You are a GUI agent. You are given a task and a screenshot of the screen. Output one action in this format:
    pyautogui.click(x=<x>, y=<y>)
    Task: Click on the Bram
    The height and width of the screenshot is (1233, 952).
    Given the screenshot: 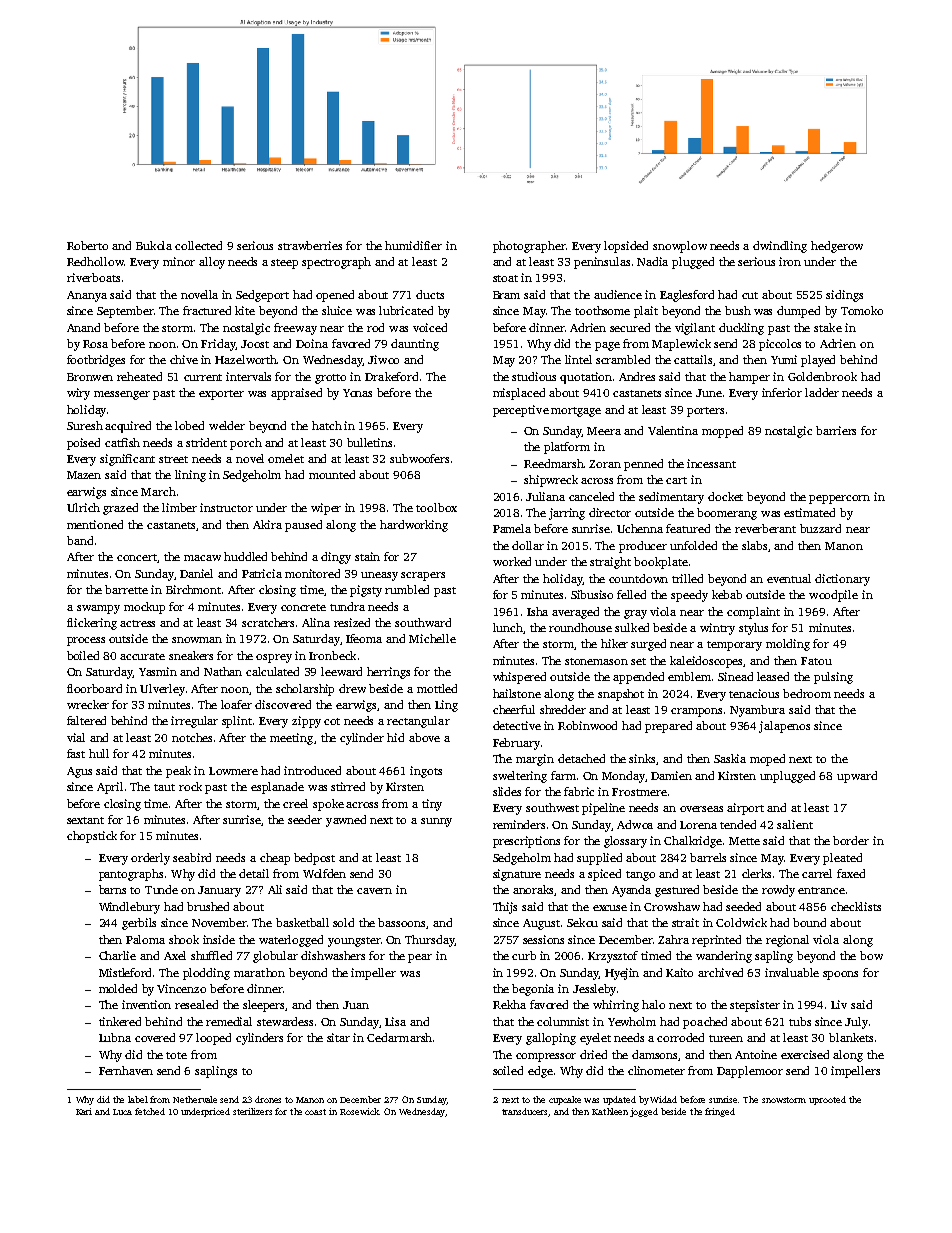 What is the action you would take?
    pyautogui.click(x=506, y=295)
